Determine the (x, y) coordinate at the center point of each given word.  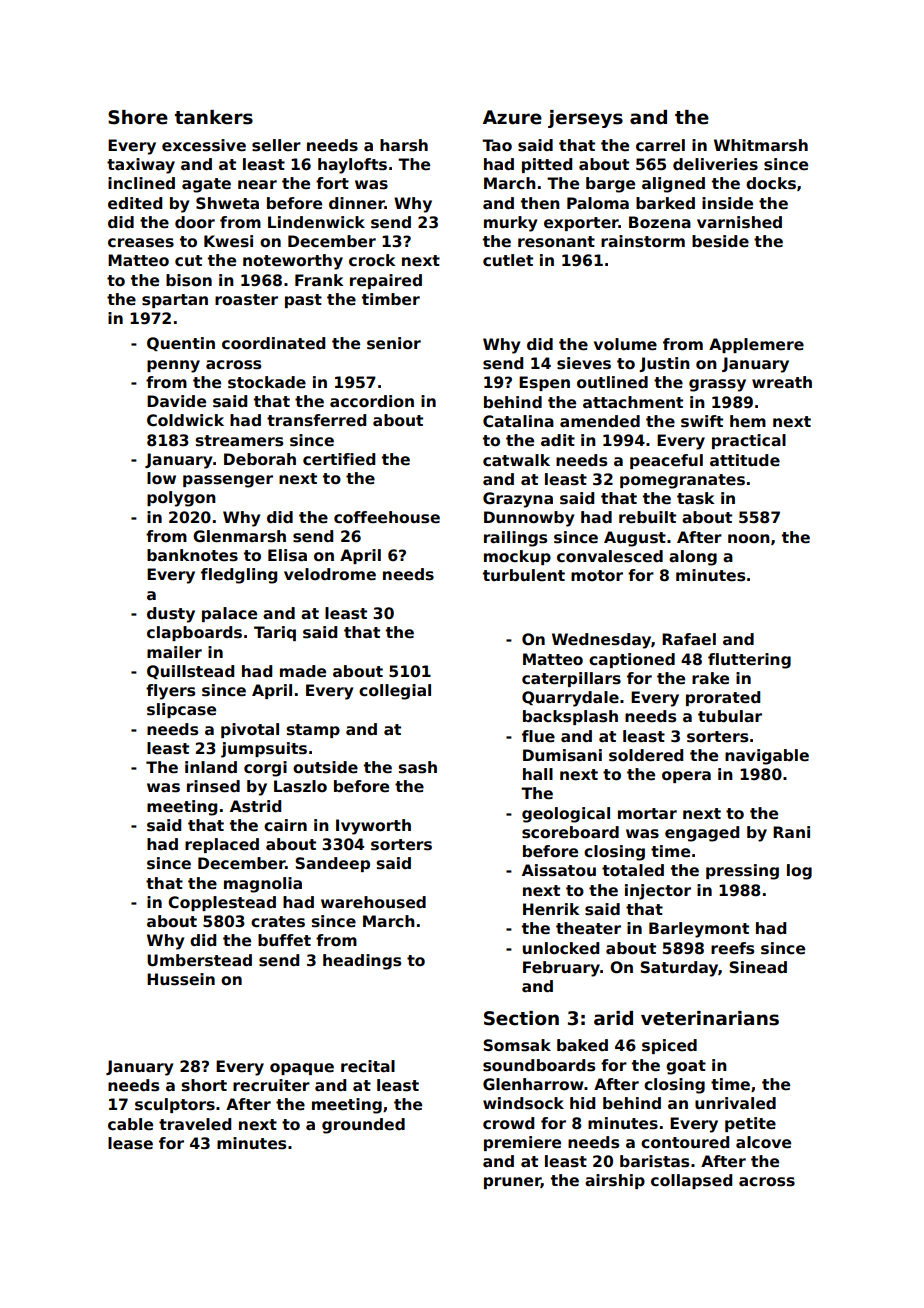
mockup (517, 557)
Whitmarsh (761, 145)
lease (130, 1143)
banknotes (192, 555)
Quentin (181, 344)
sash (418, 767)
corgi (265, 769)
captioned (632, 660)
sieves (584, 363)
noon (749, 539)
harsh (404, 145)
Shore (138, 117)
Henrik (551, 909)
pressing (742, 872)
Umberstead (199, 960)
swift (702, 421)
